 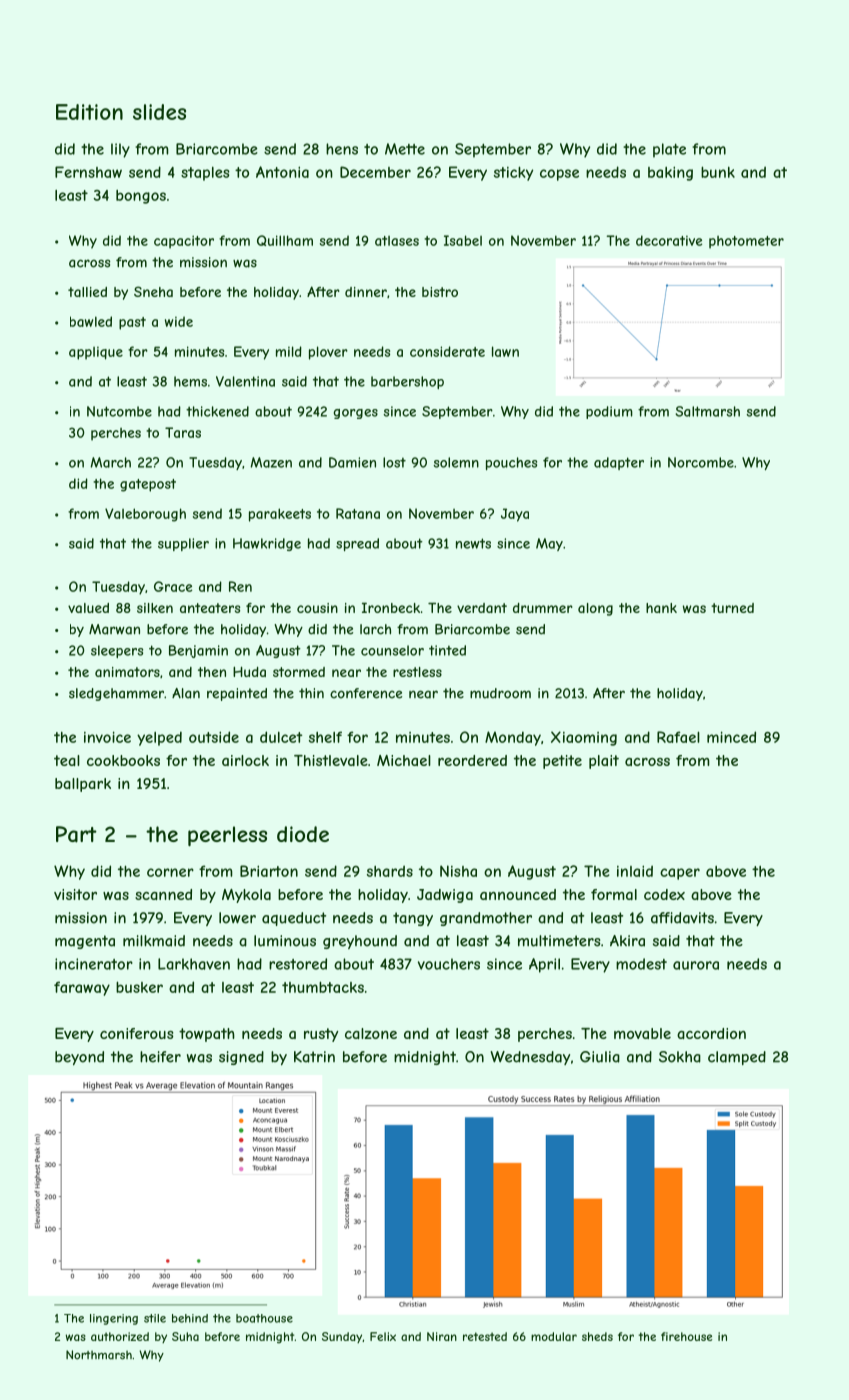 I want to click on thin, so click(x=311, y=693).
